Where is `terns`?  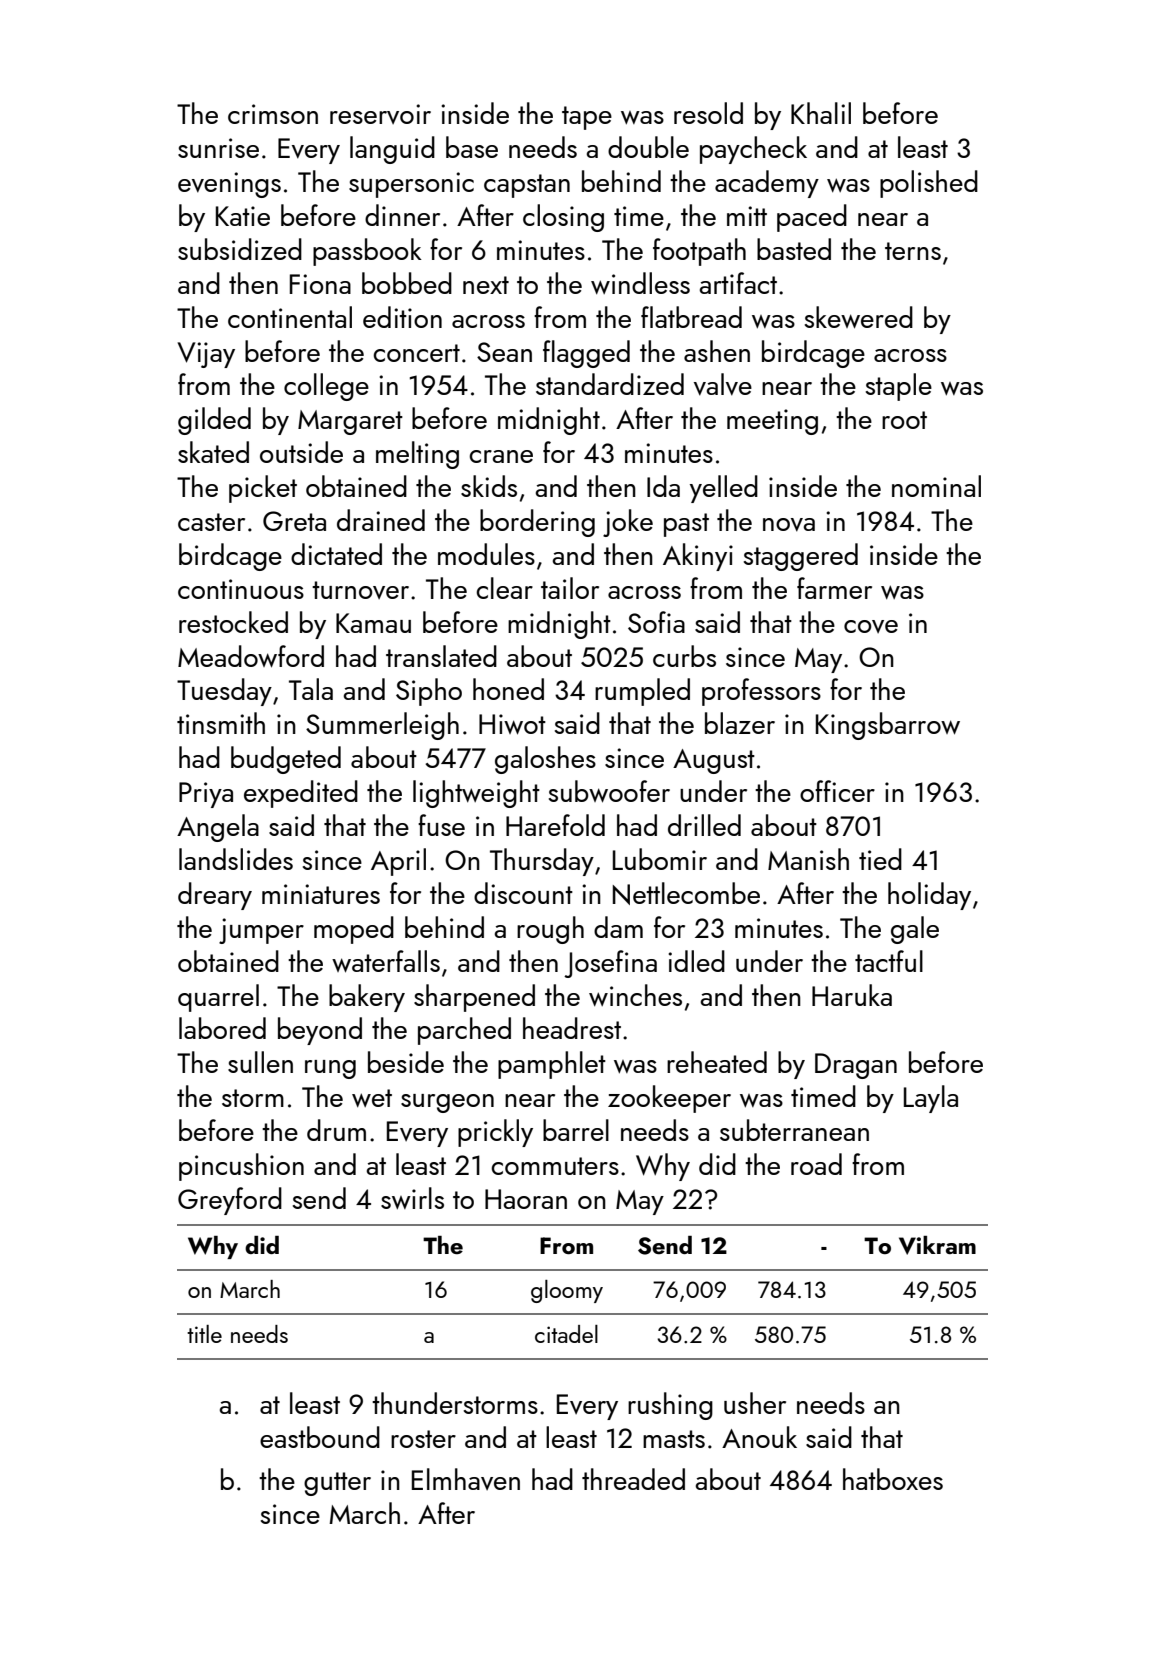 terns is located at coordinates (913, 251).
